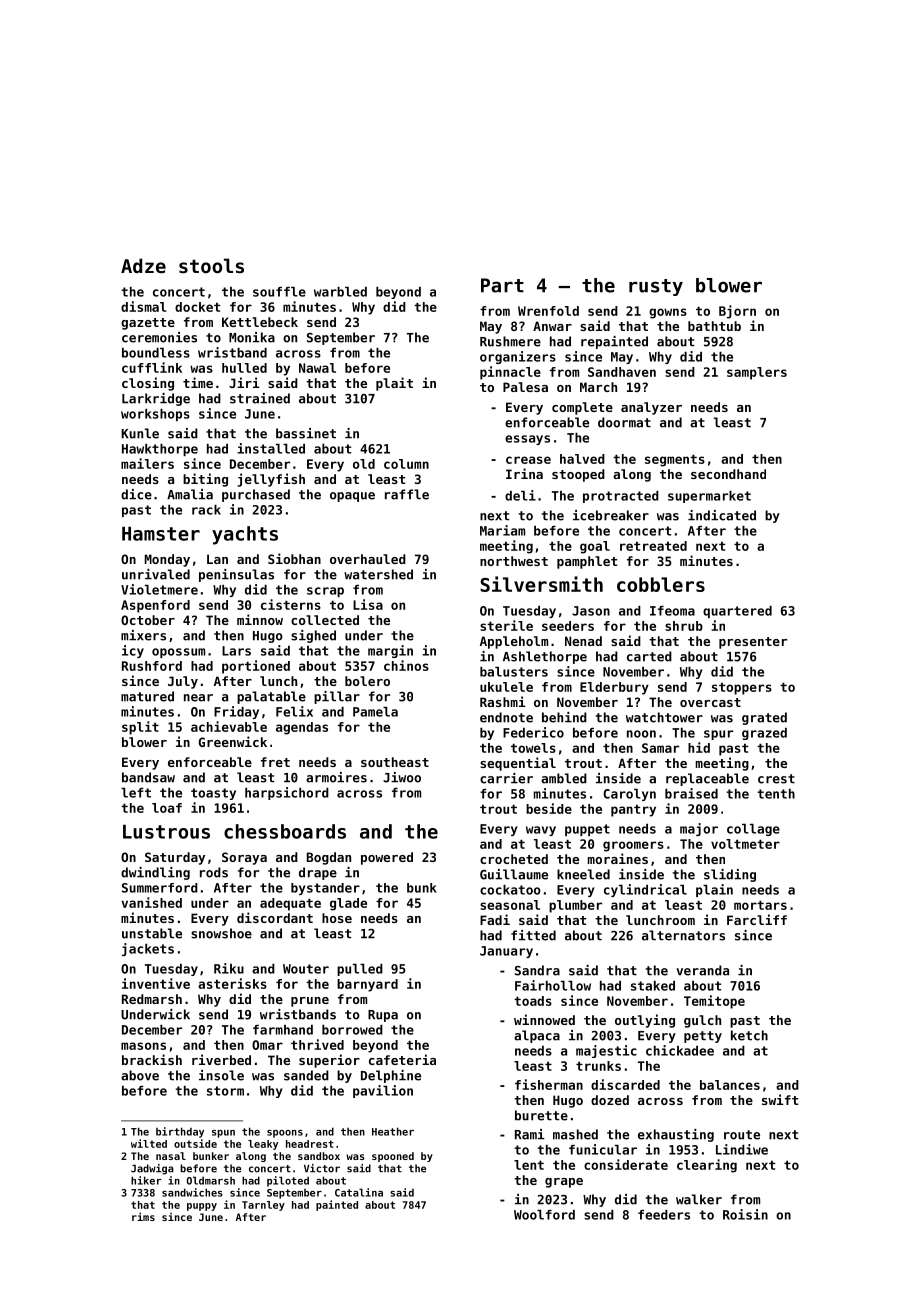 This document has height=1308, width=924. Describe the element at coordinates (506, 778) in the document. I see `carrier` at that location.
